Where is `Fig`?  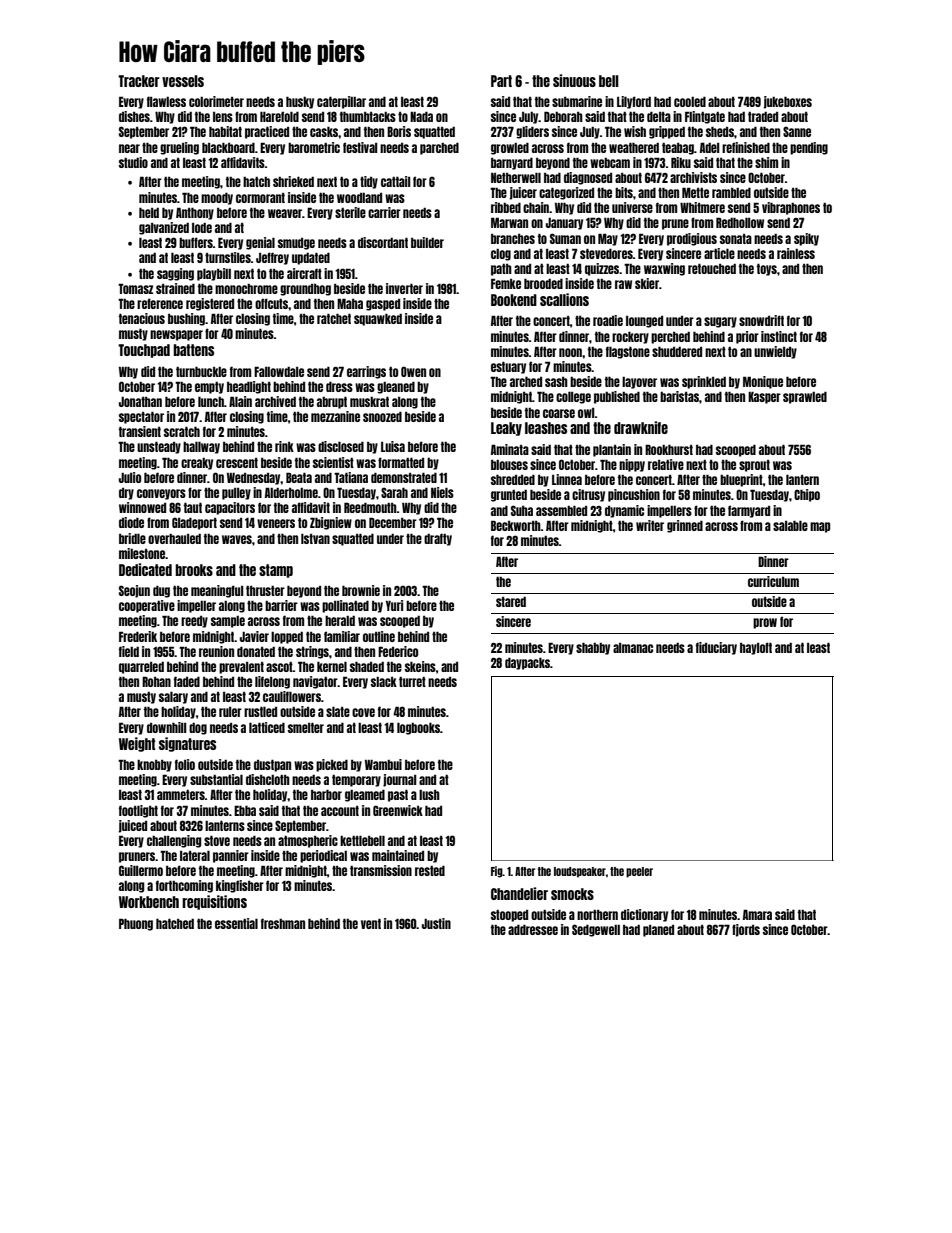
Fig is located at coordinates (497, 872).
